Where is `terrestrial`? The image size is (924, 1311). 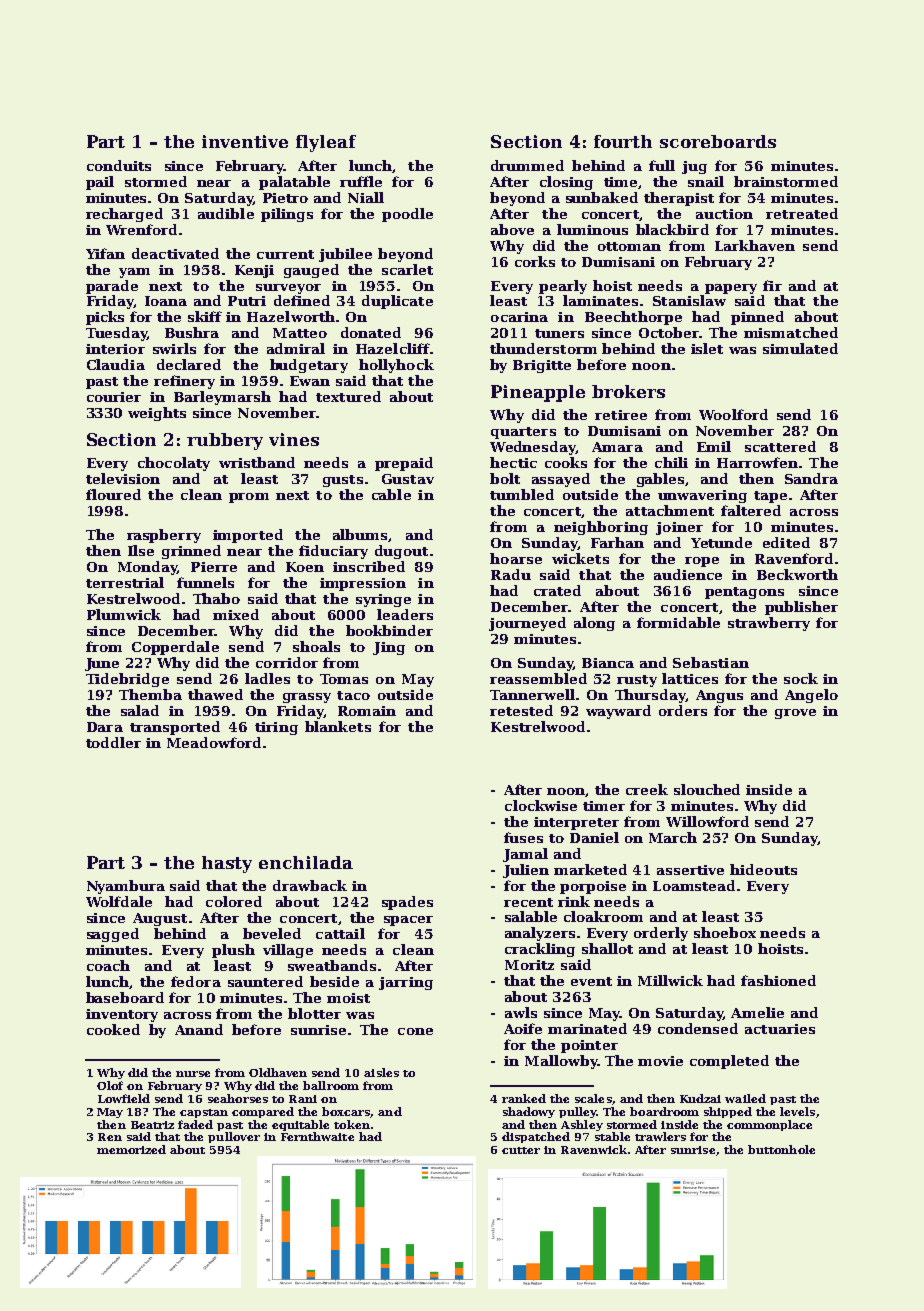 terrestrial is located at coordinates (125, 582).
